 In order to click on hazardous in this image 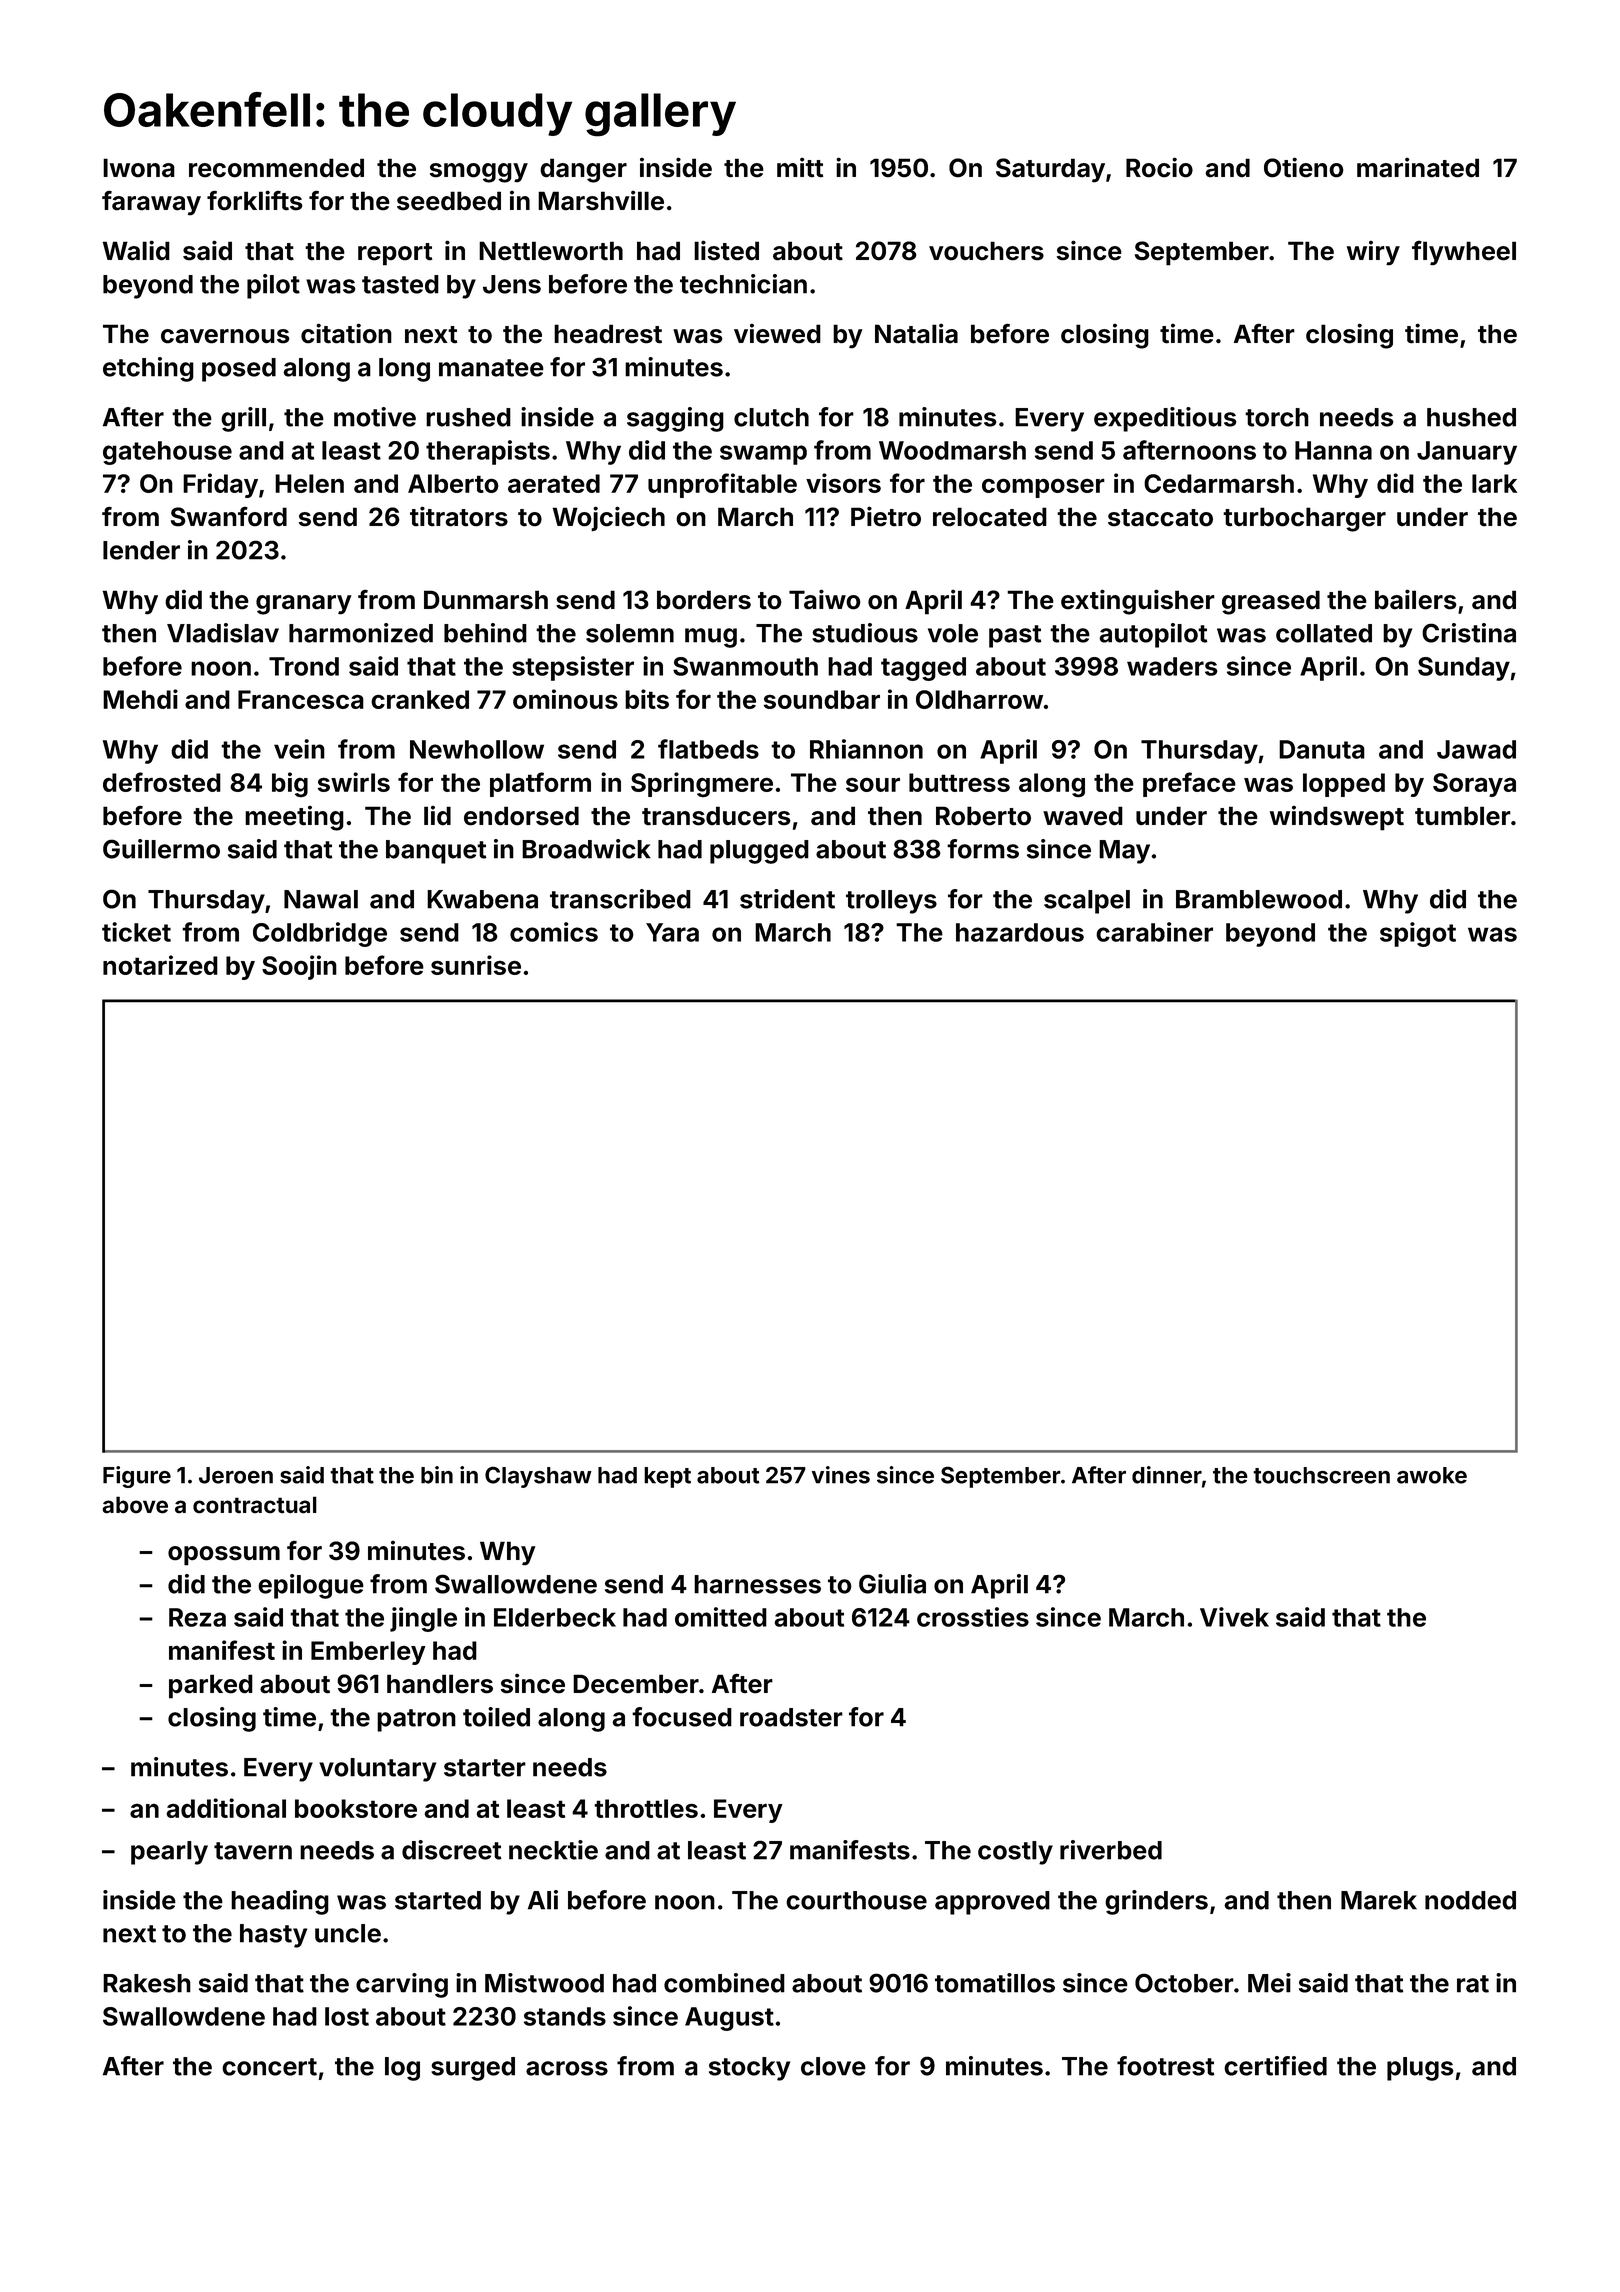, I will do `click(1020, 932)`.
